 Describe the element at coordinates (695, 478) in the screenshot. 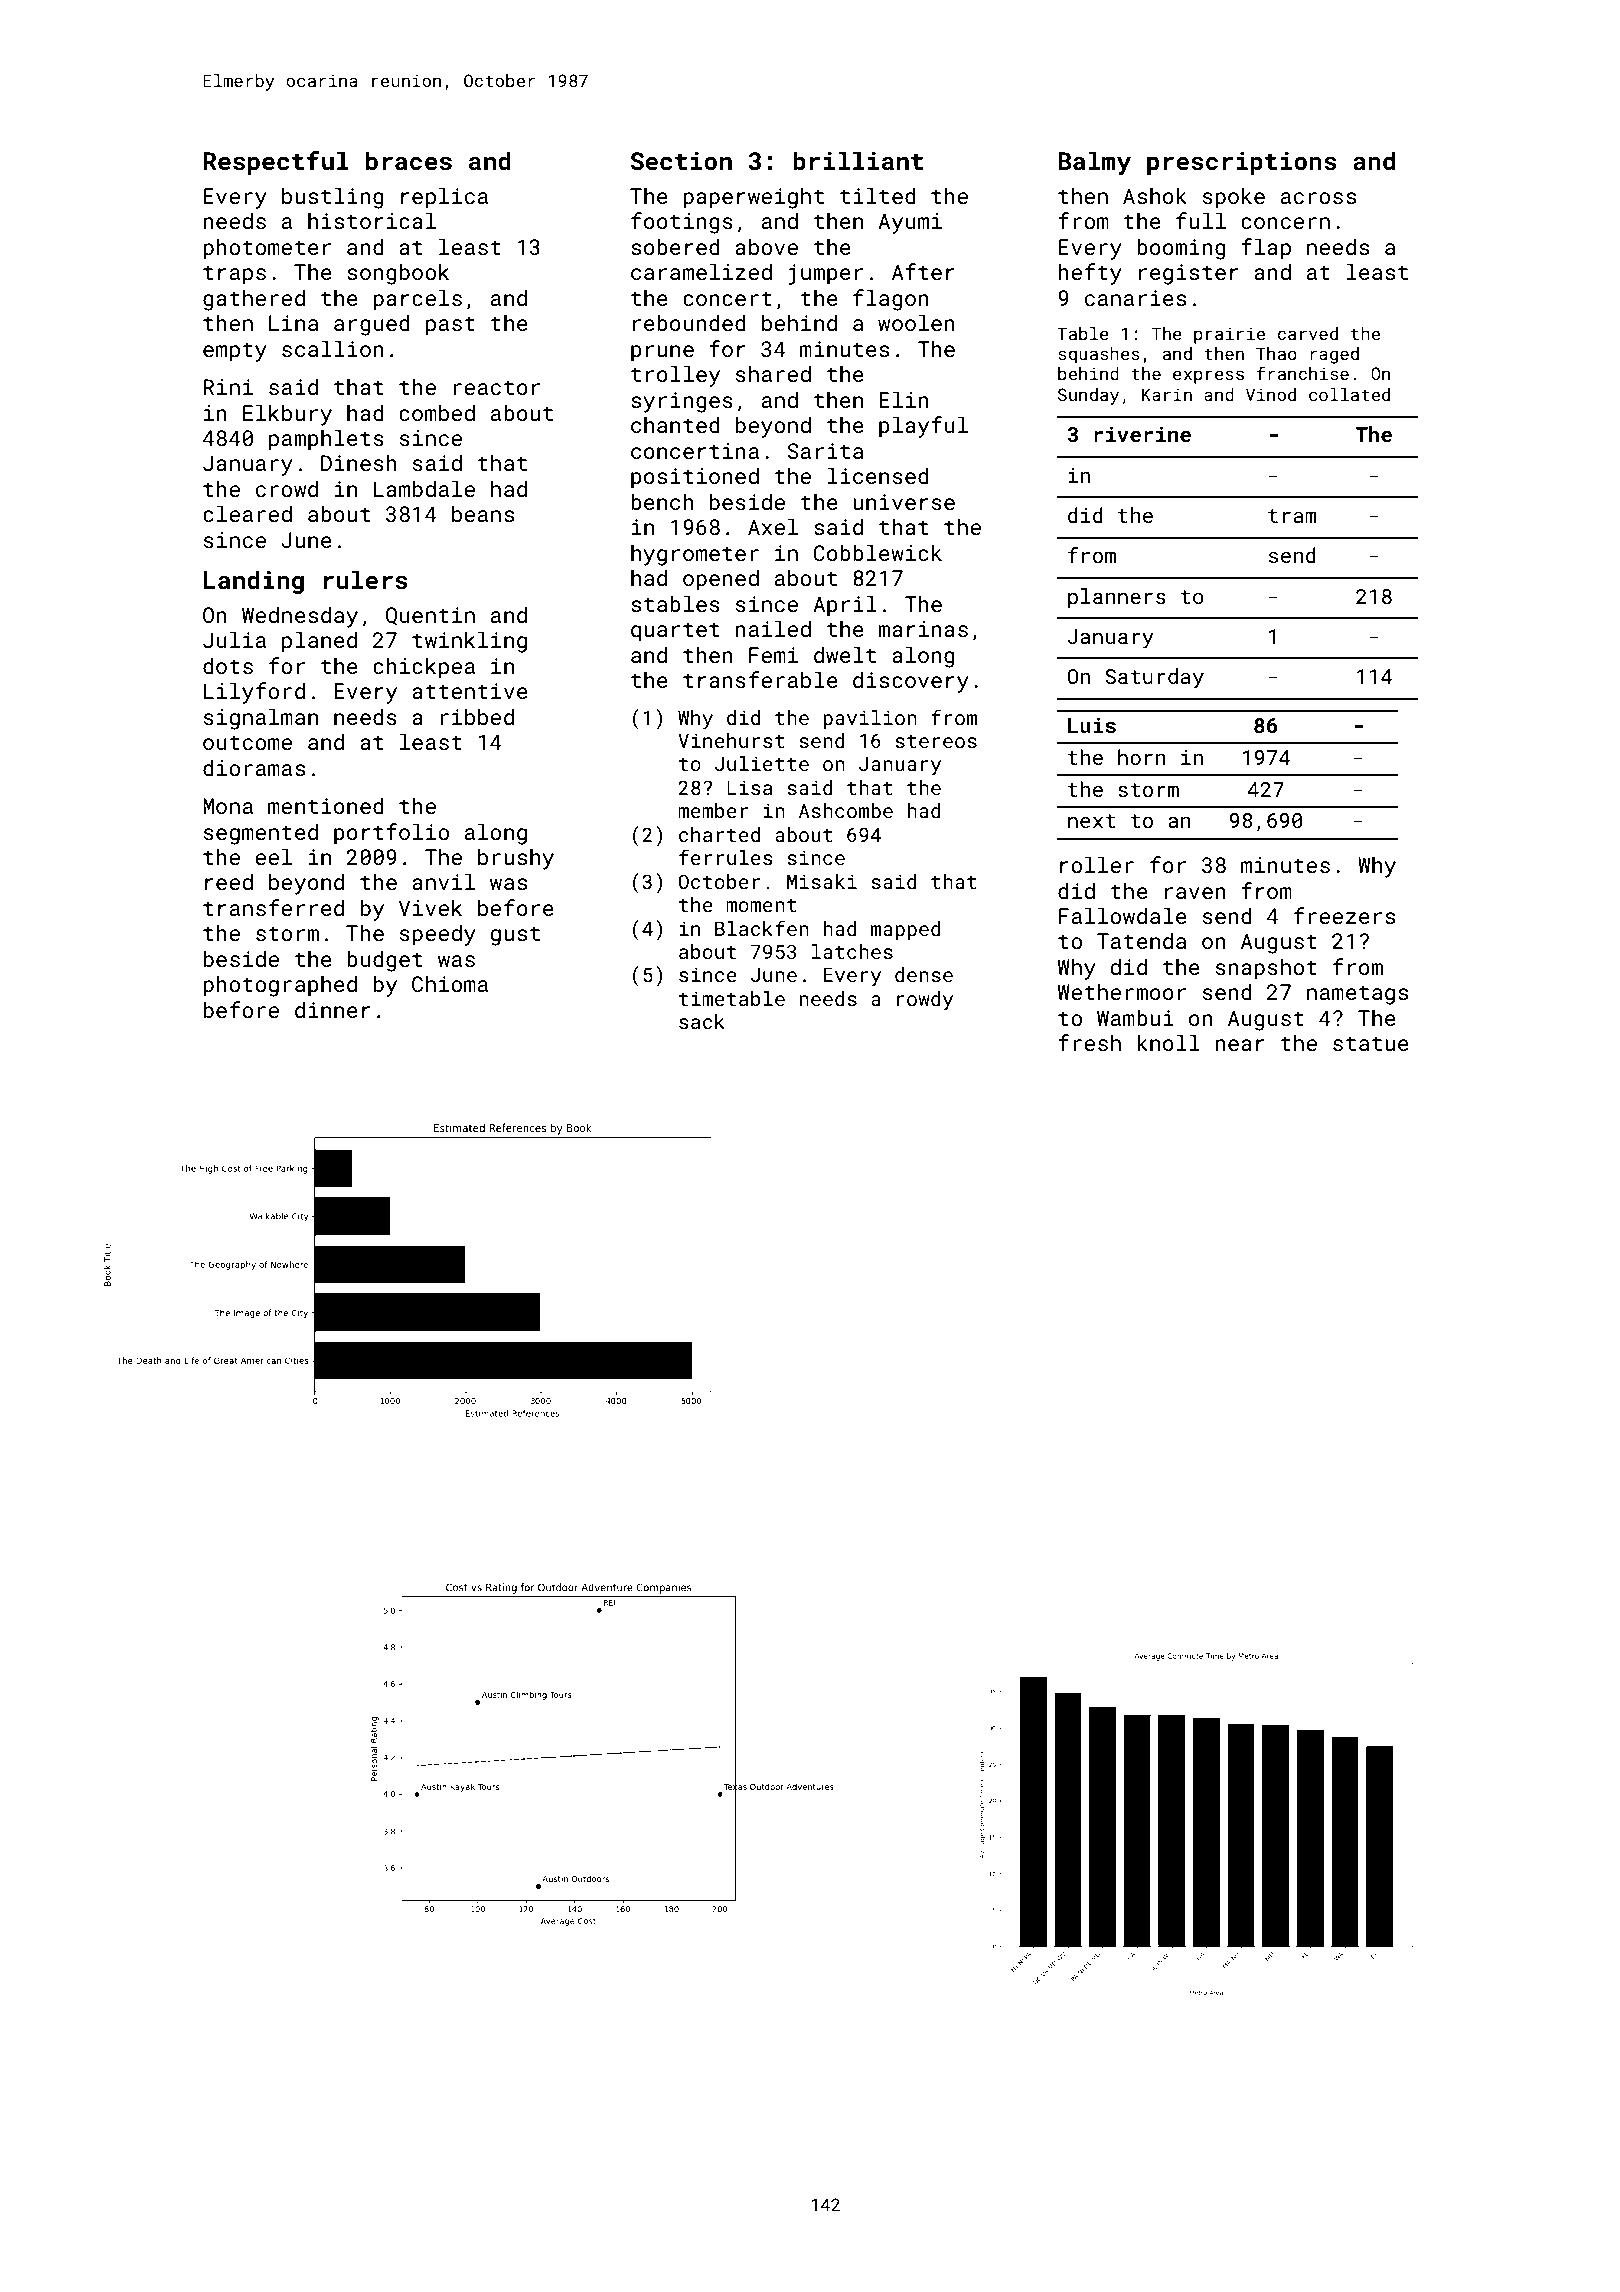

I see `positioned` at that location.
